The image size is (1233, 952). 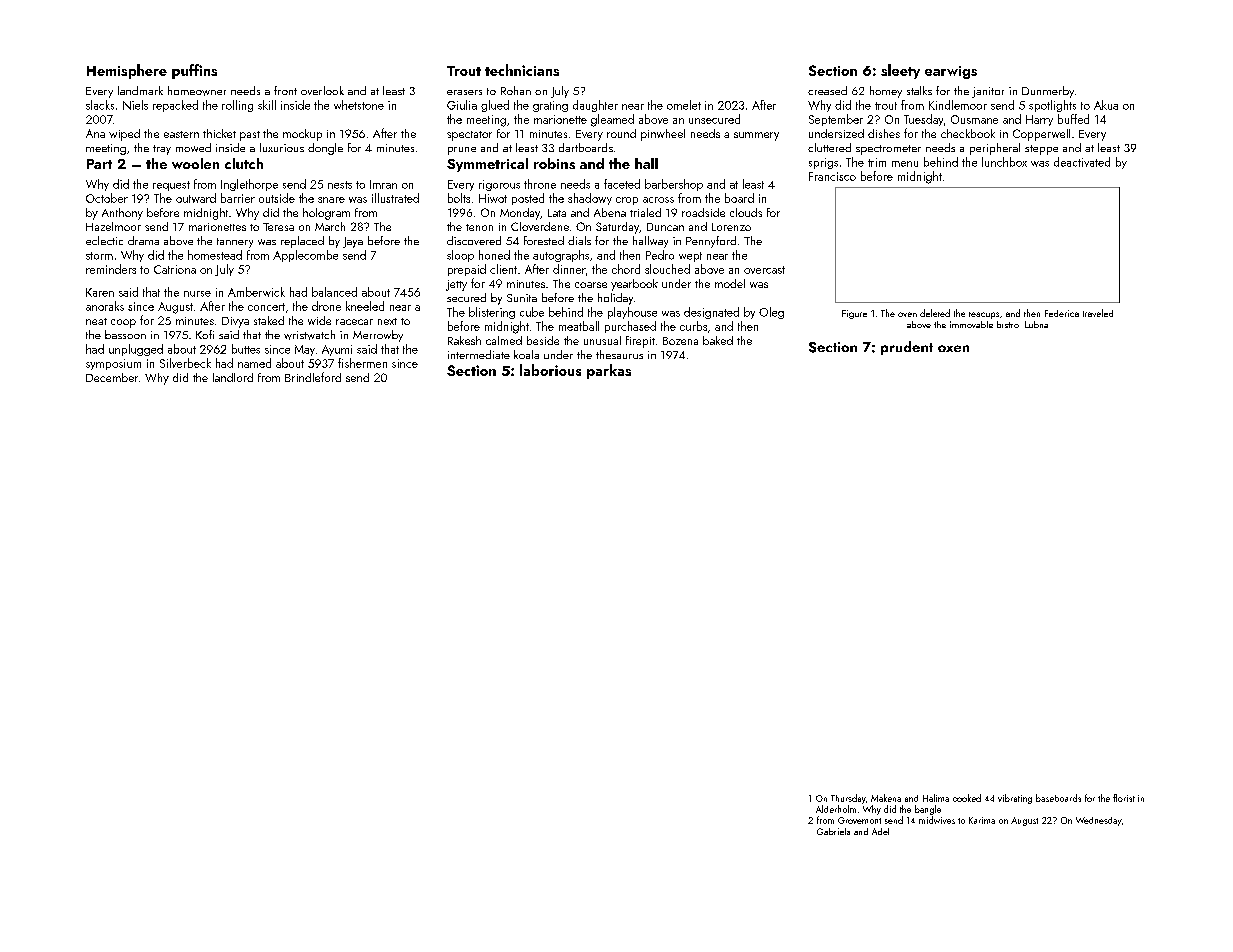 I want to click on oxen, so click(x=953, y=348).
